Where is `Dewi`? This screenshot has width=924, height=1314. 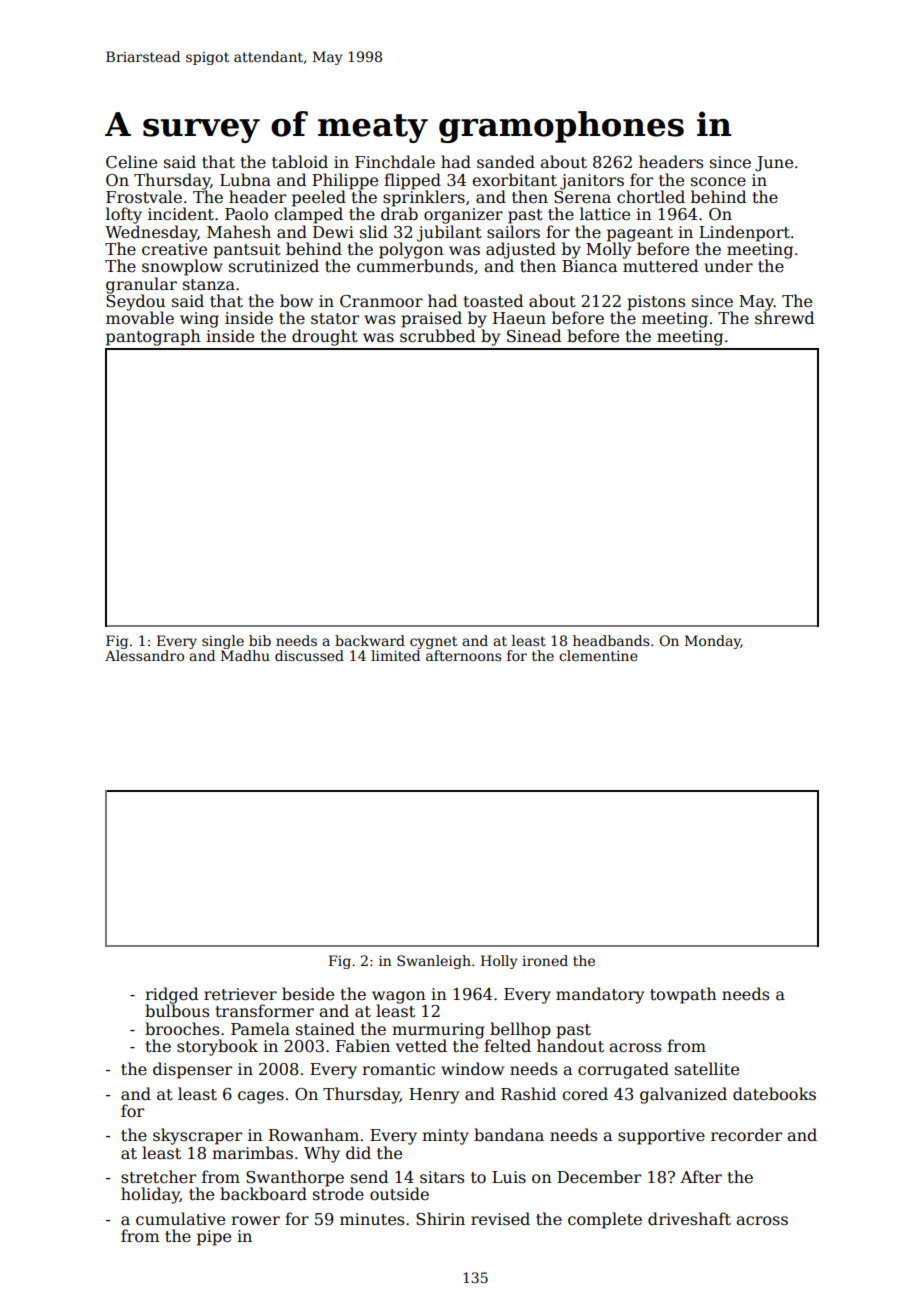 Dewi is located at coordinates (333, 232).
